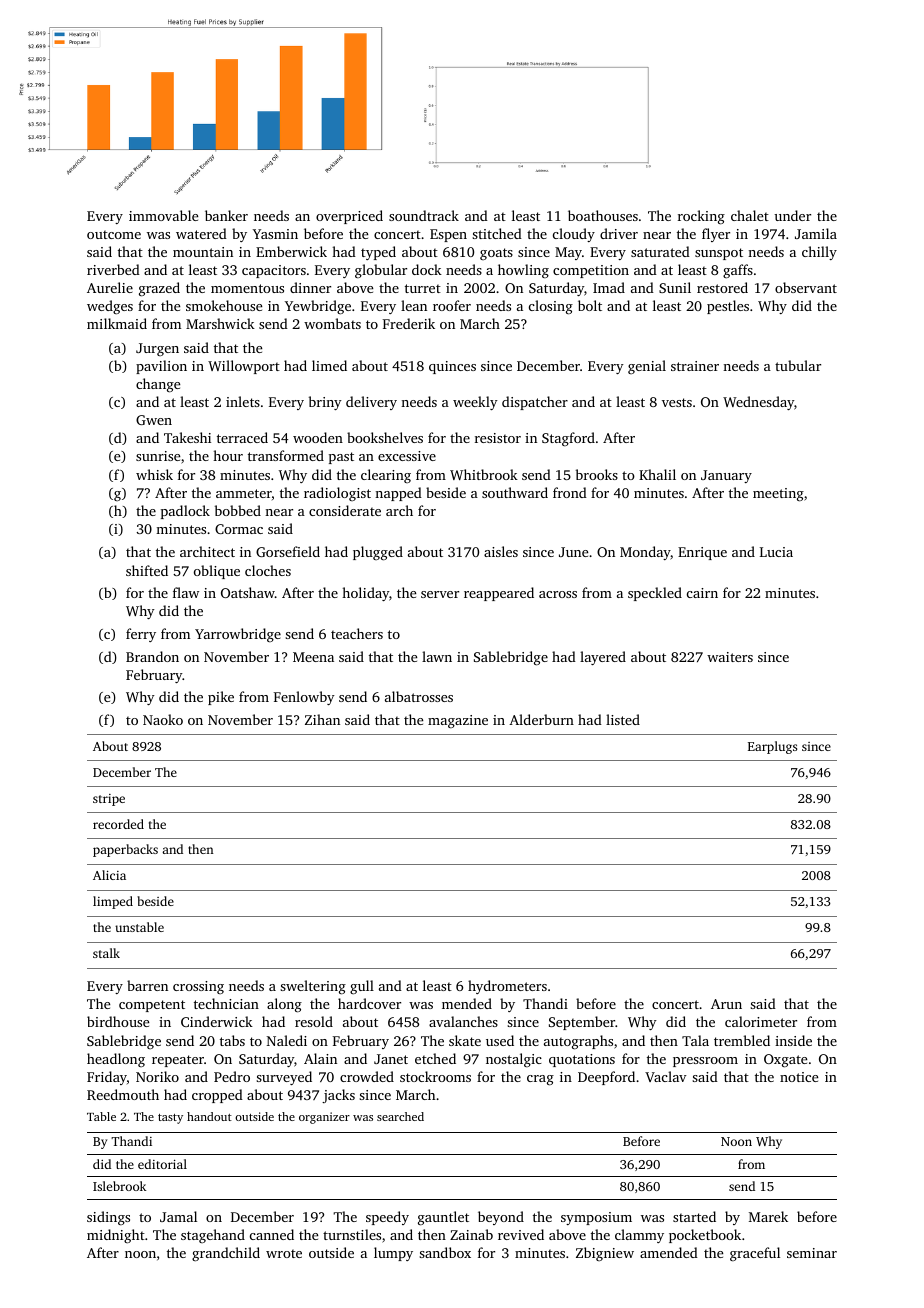 The height and width of the page is (1308, 924). I want to click on soundtrack, so click(424, 215).
